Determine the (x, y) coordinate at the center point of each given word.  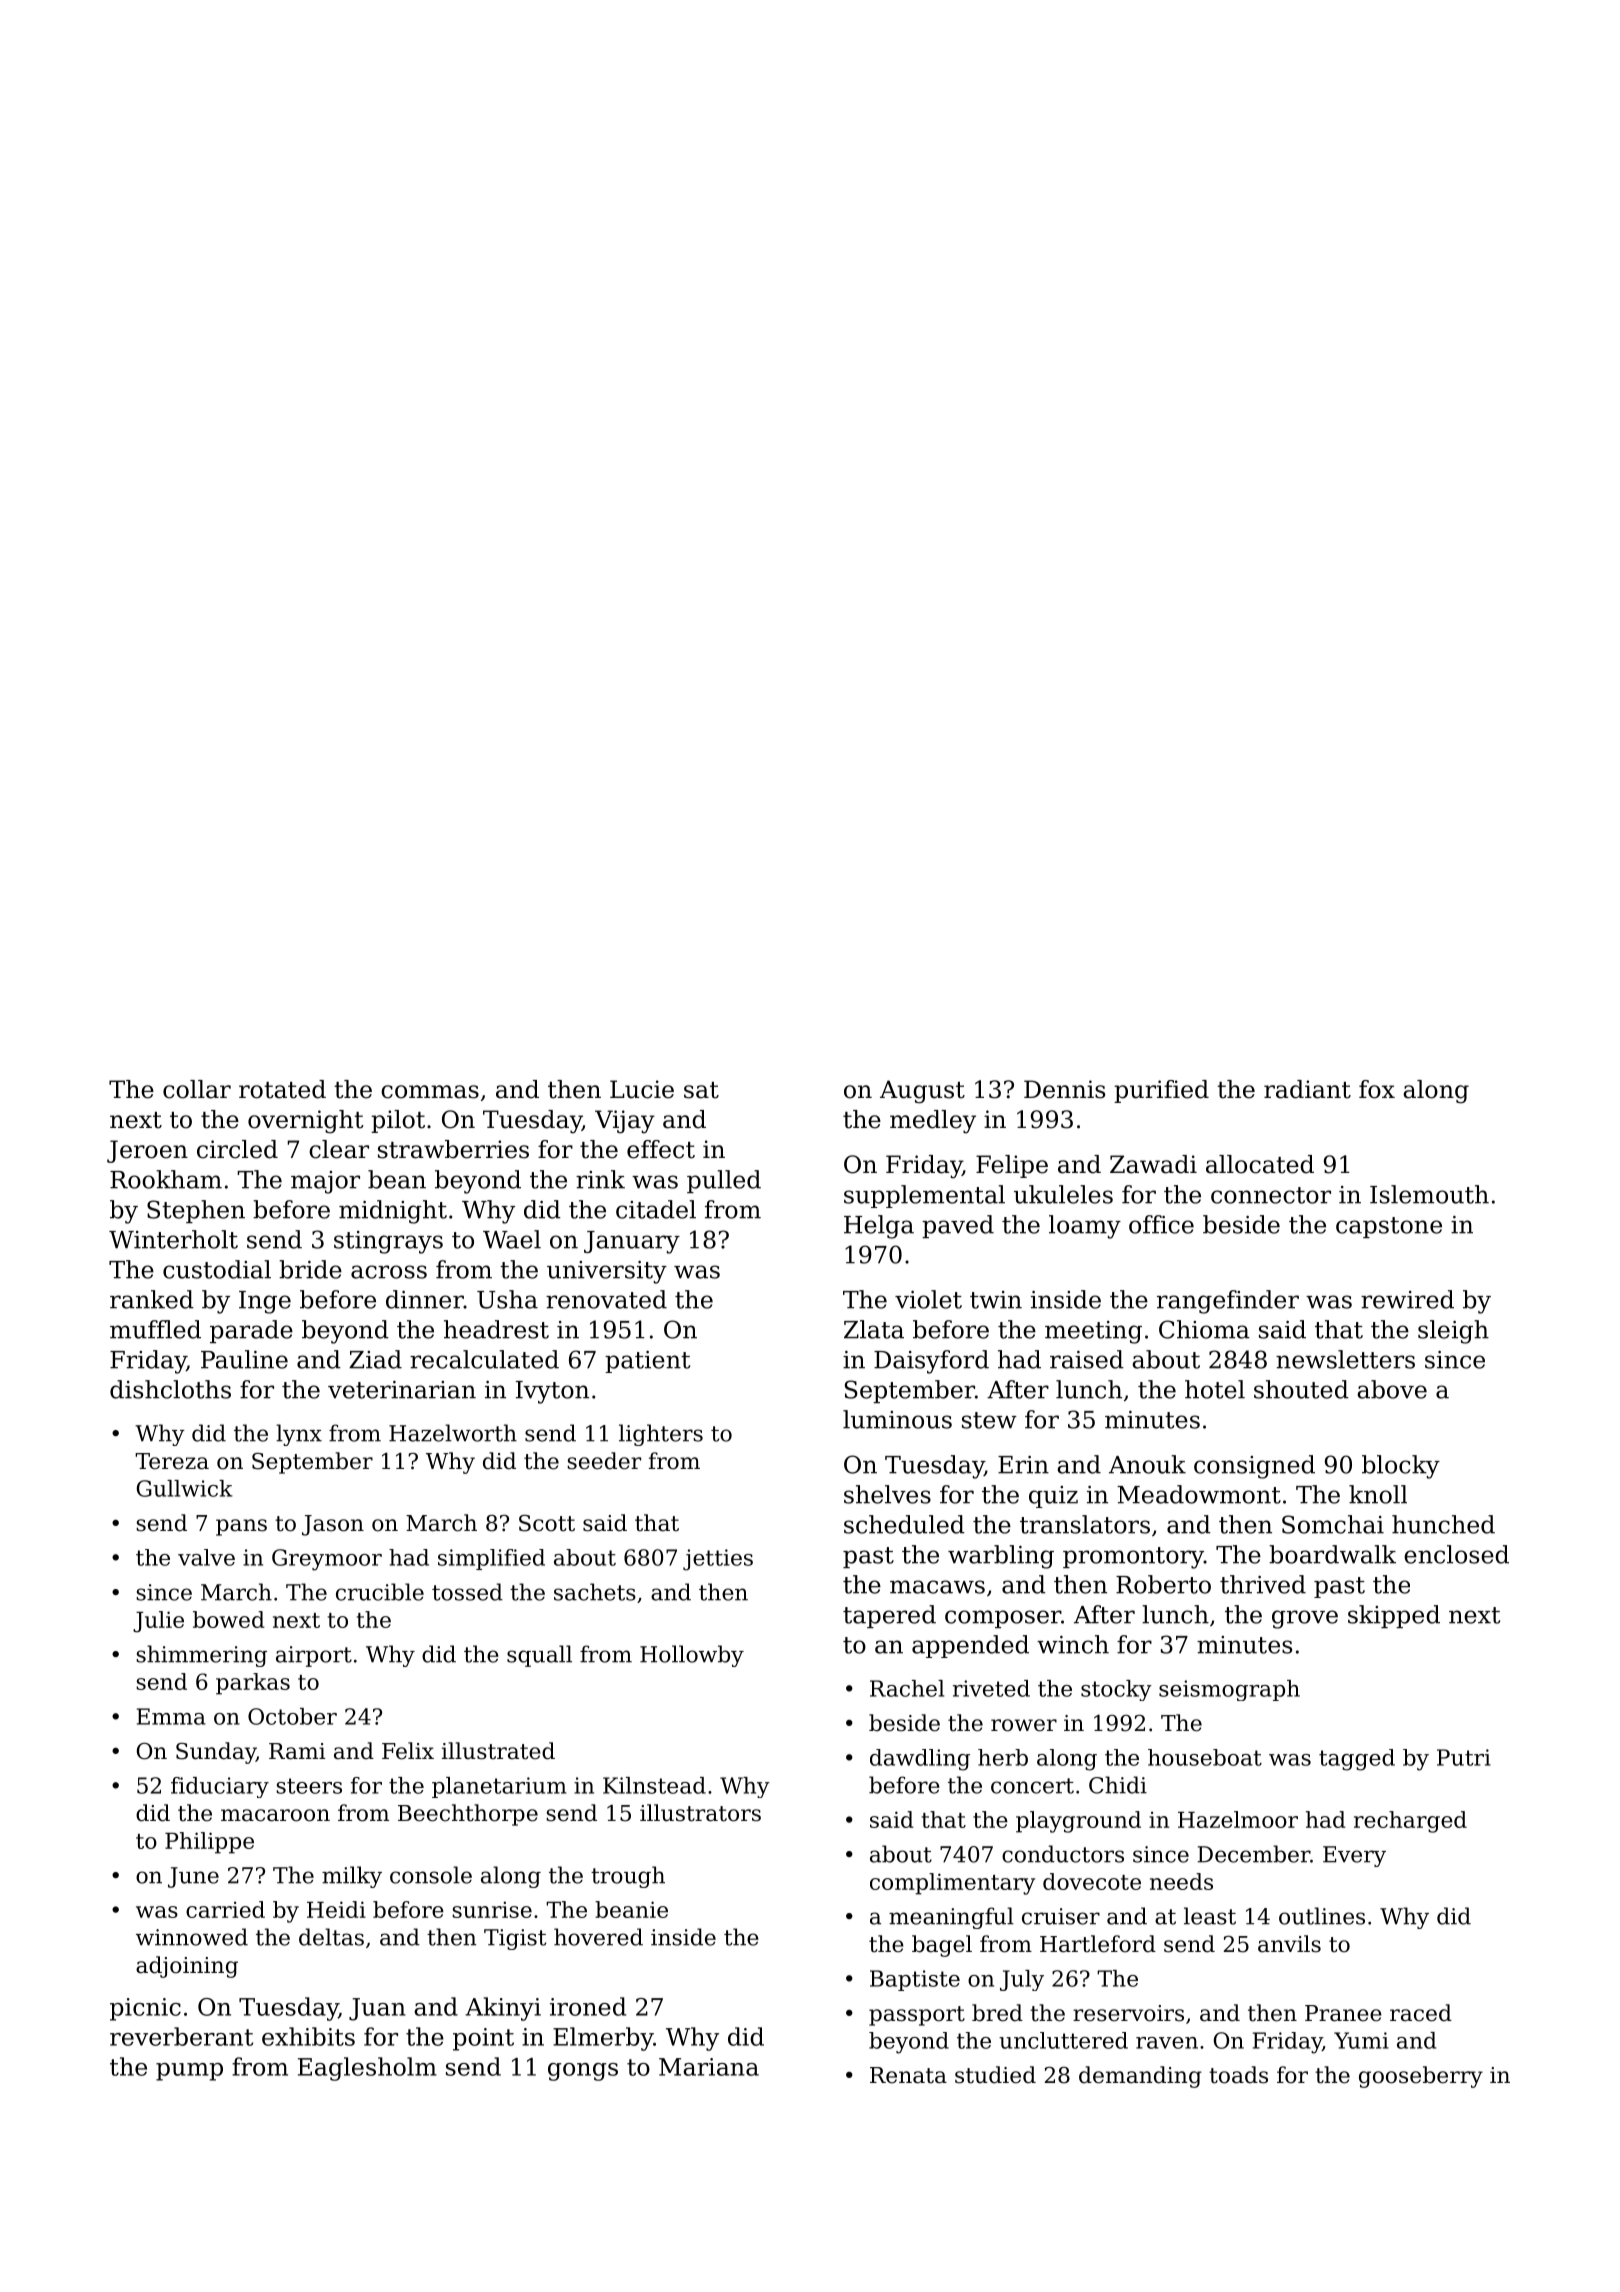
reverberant (181, 2036)
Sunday (216, 1753)
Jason (333, 1525)
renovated (606, 1299)
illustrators (700, 1813)
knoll (1378, 1494)
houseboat (1205, 1757)
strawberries (453, 1149)
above (1392, 1389)
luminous (897, 1419)
